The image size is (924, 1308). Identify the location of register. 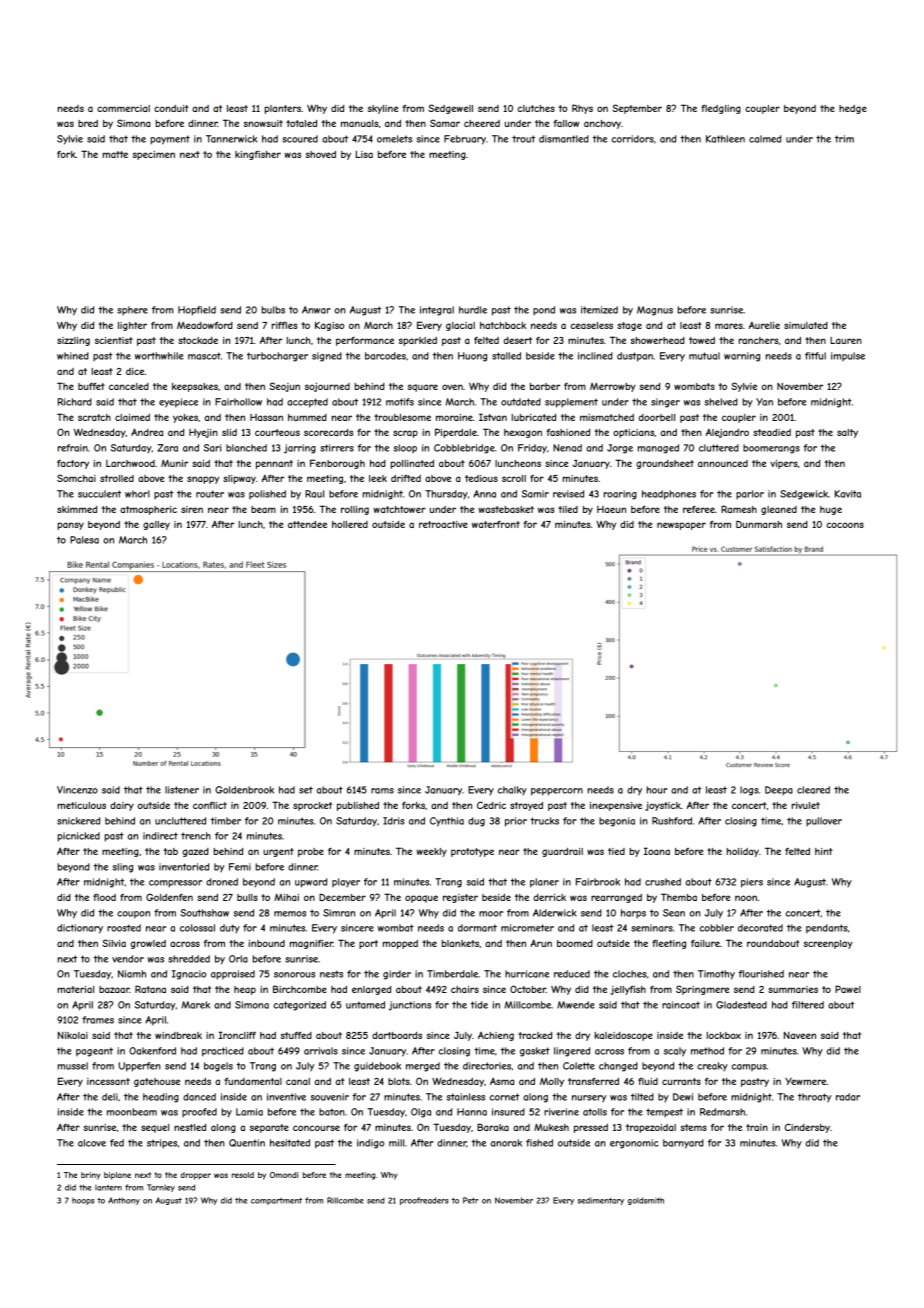
(460, 898).
